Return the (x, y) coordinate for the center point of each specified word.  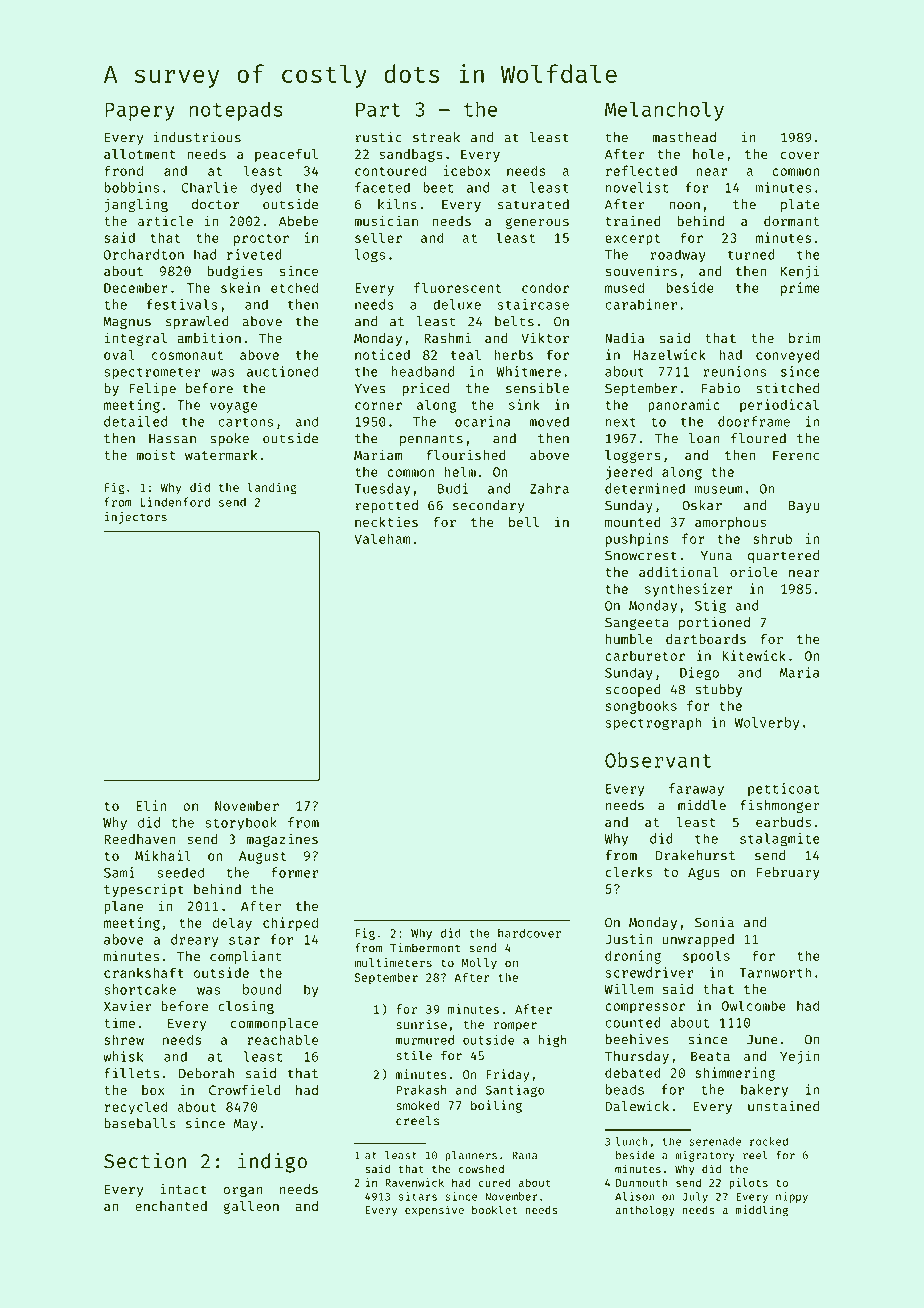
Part (378, 109)
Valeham (382, 538)
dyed (266, 189)
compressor (645, 1008)
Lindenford (175, 502)
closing (246, 1007)
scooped (633, 690)
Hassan (172, 439)
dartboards (706, 639)
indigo (272, 1162)
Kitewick (754, 655)
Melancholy (664, 111)
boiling (496, 1106)
